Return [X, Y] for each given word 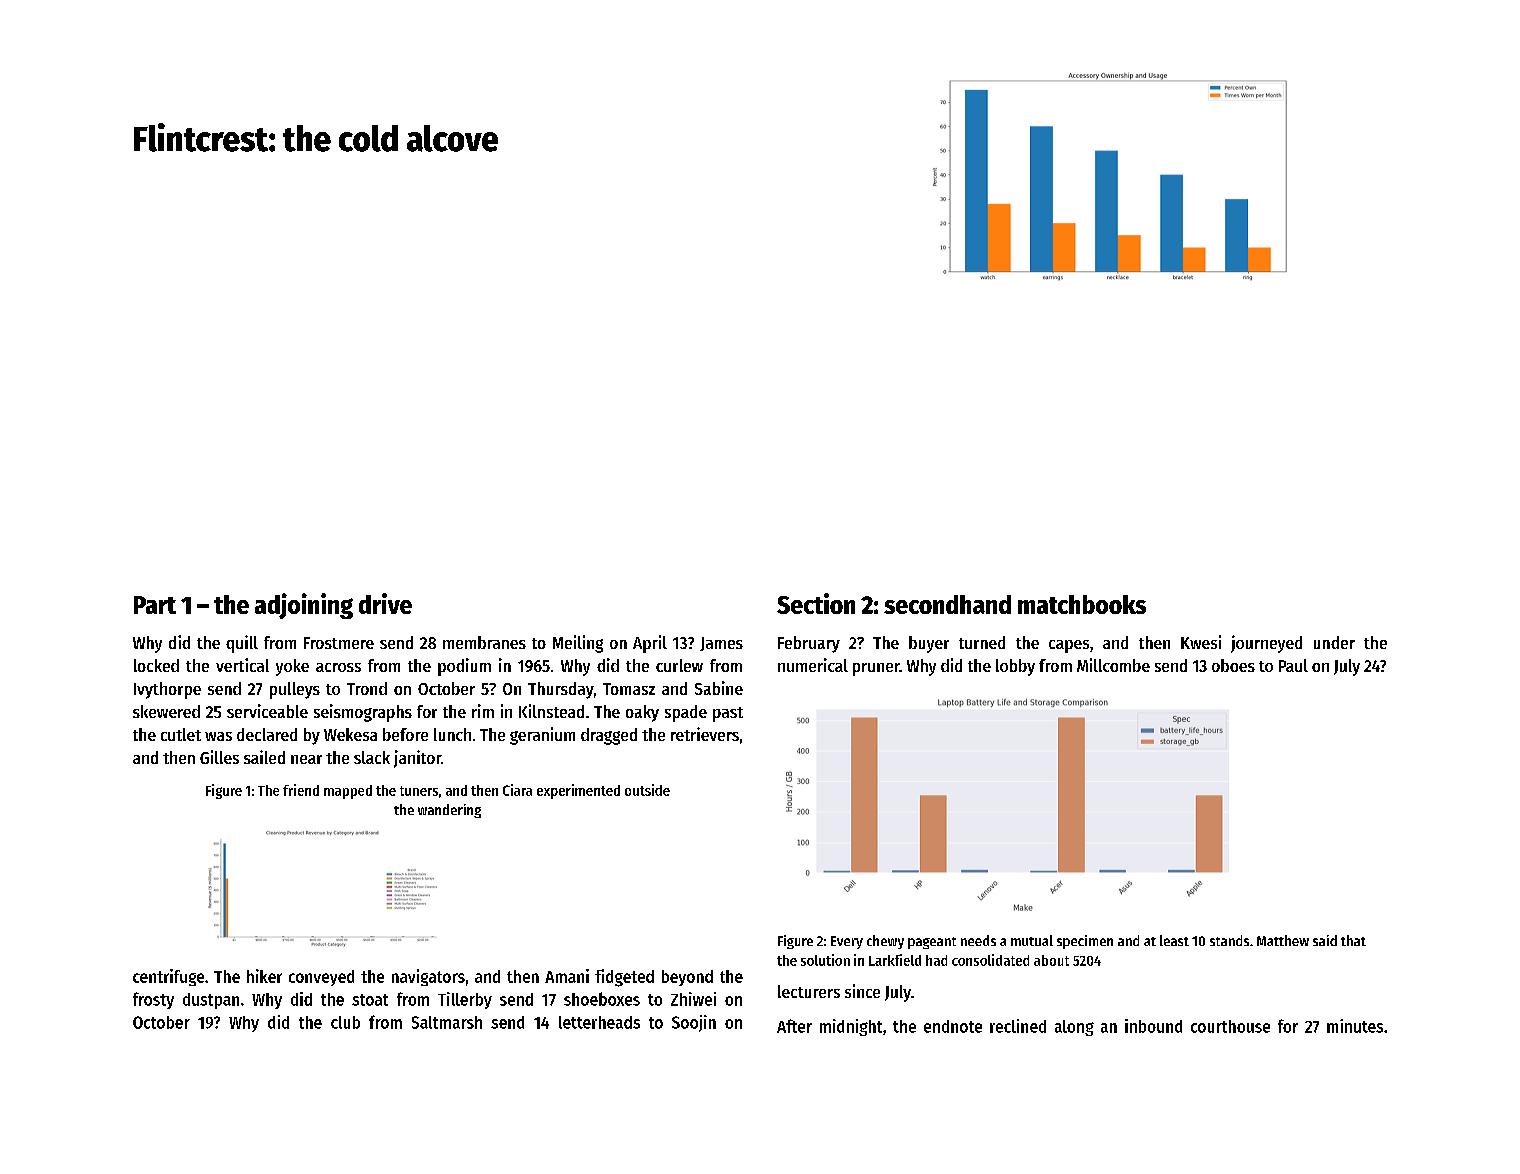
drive [385, 603]
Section [816, 603]
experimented [578, 791]
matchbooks [1082, 604]
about [1051, 960]
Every [847, 942]
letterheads [599, 1022]
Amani [567, 976]
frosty [153, 1000]
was [218, 736]
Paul [1293, 665]
